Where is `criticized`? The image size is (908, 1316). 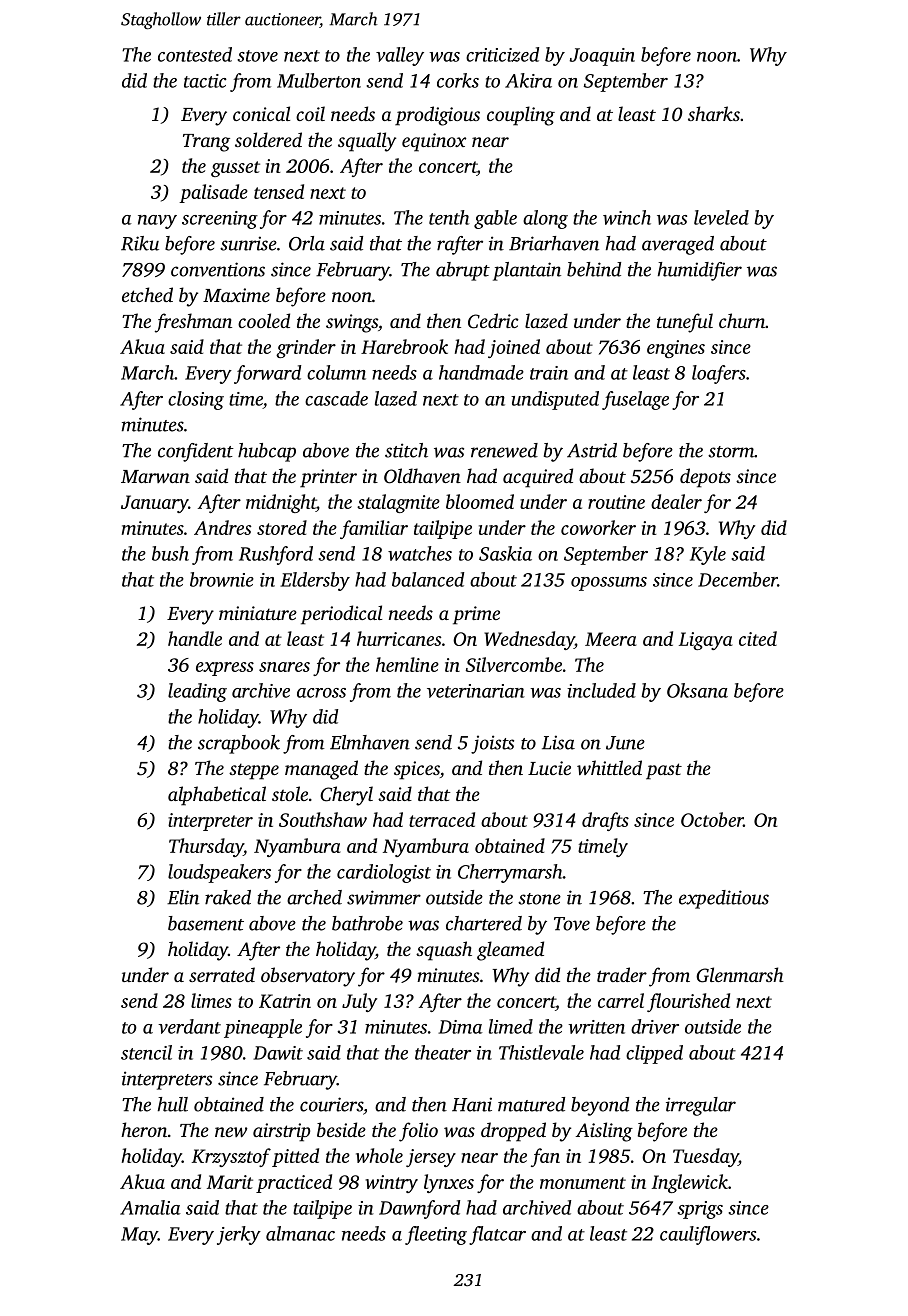 criticized is located at coordinates (502, 54).
